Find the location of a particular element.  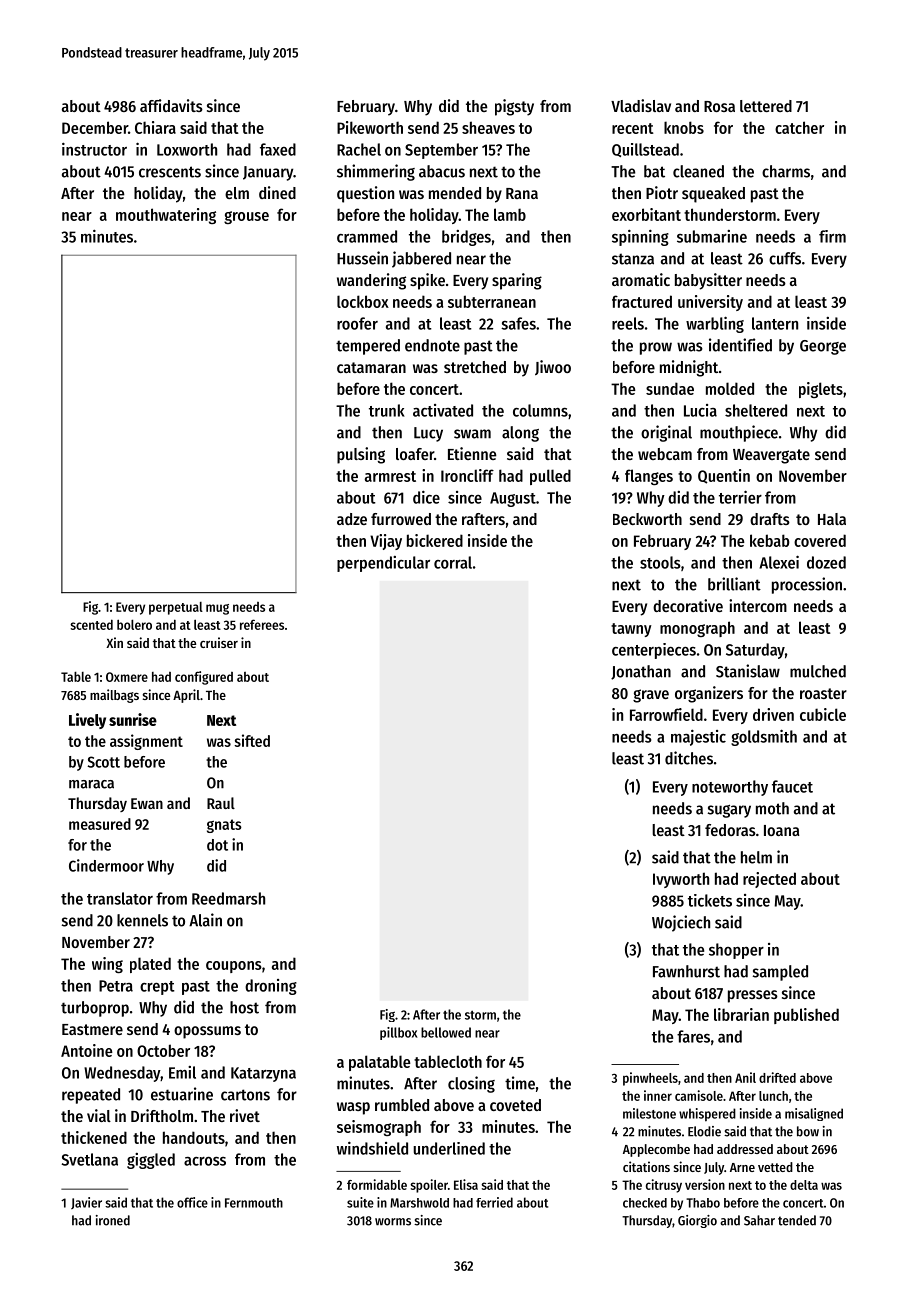

helm is located at coordinates (756, 857).
